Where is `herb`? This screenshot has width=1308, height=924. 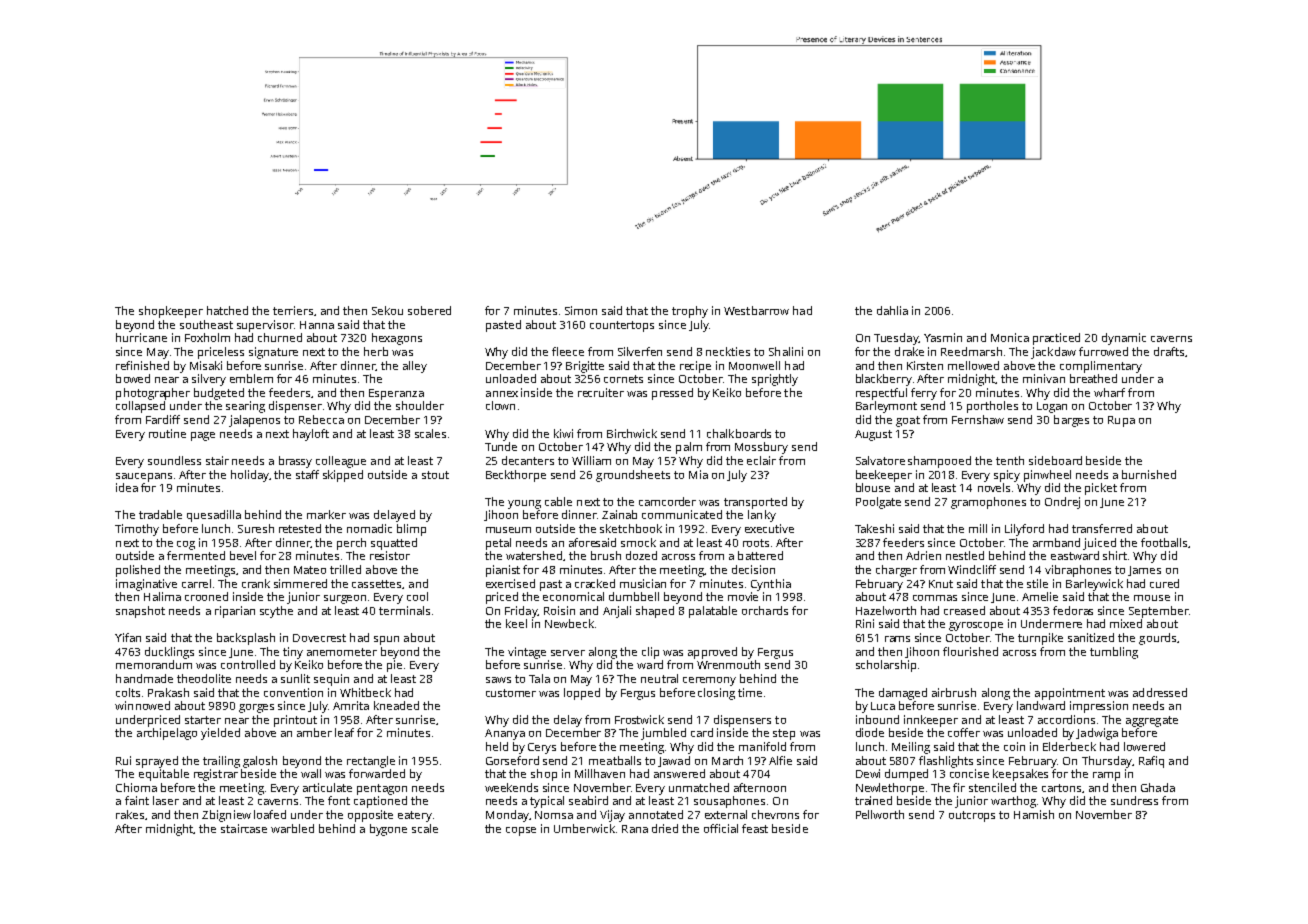
herb is located at coordinates (376, 351).
